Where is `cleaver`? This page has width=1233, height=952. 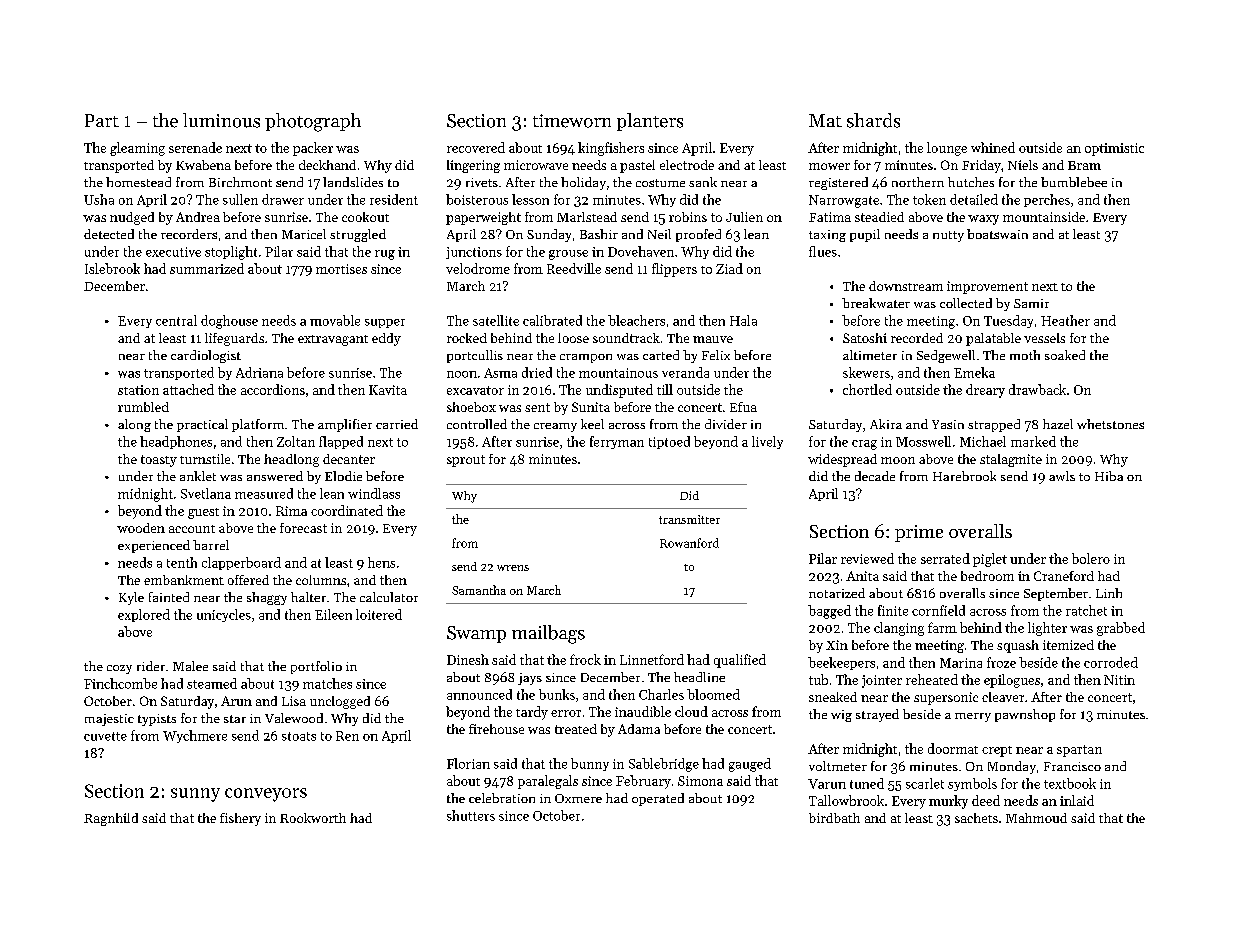
cleaver is located at coordinates (1003, 697).
